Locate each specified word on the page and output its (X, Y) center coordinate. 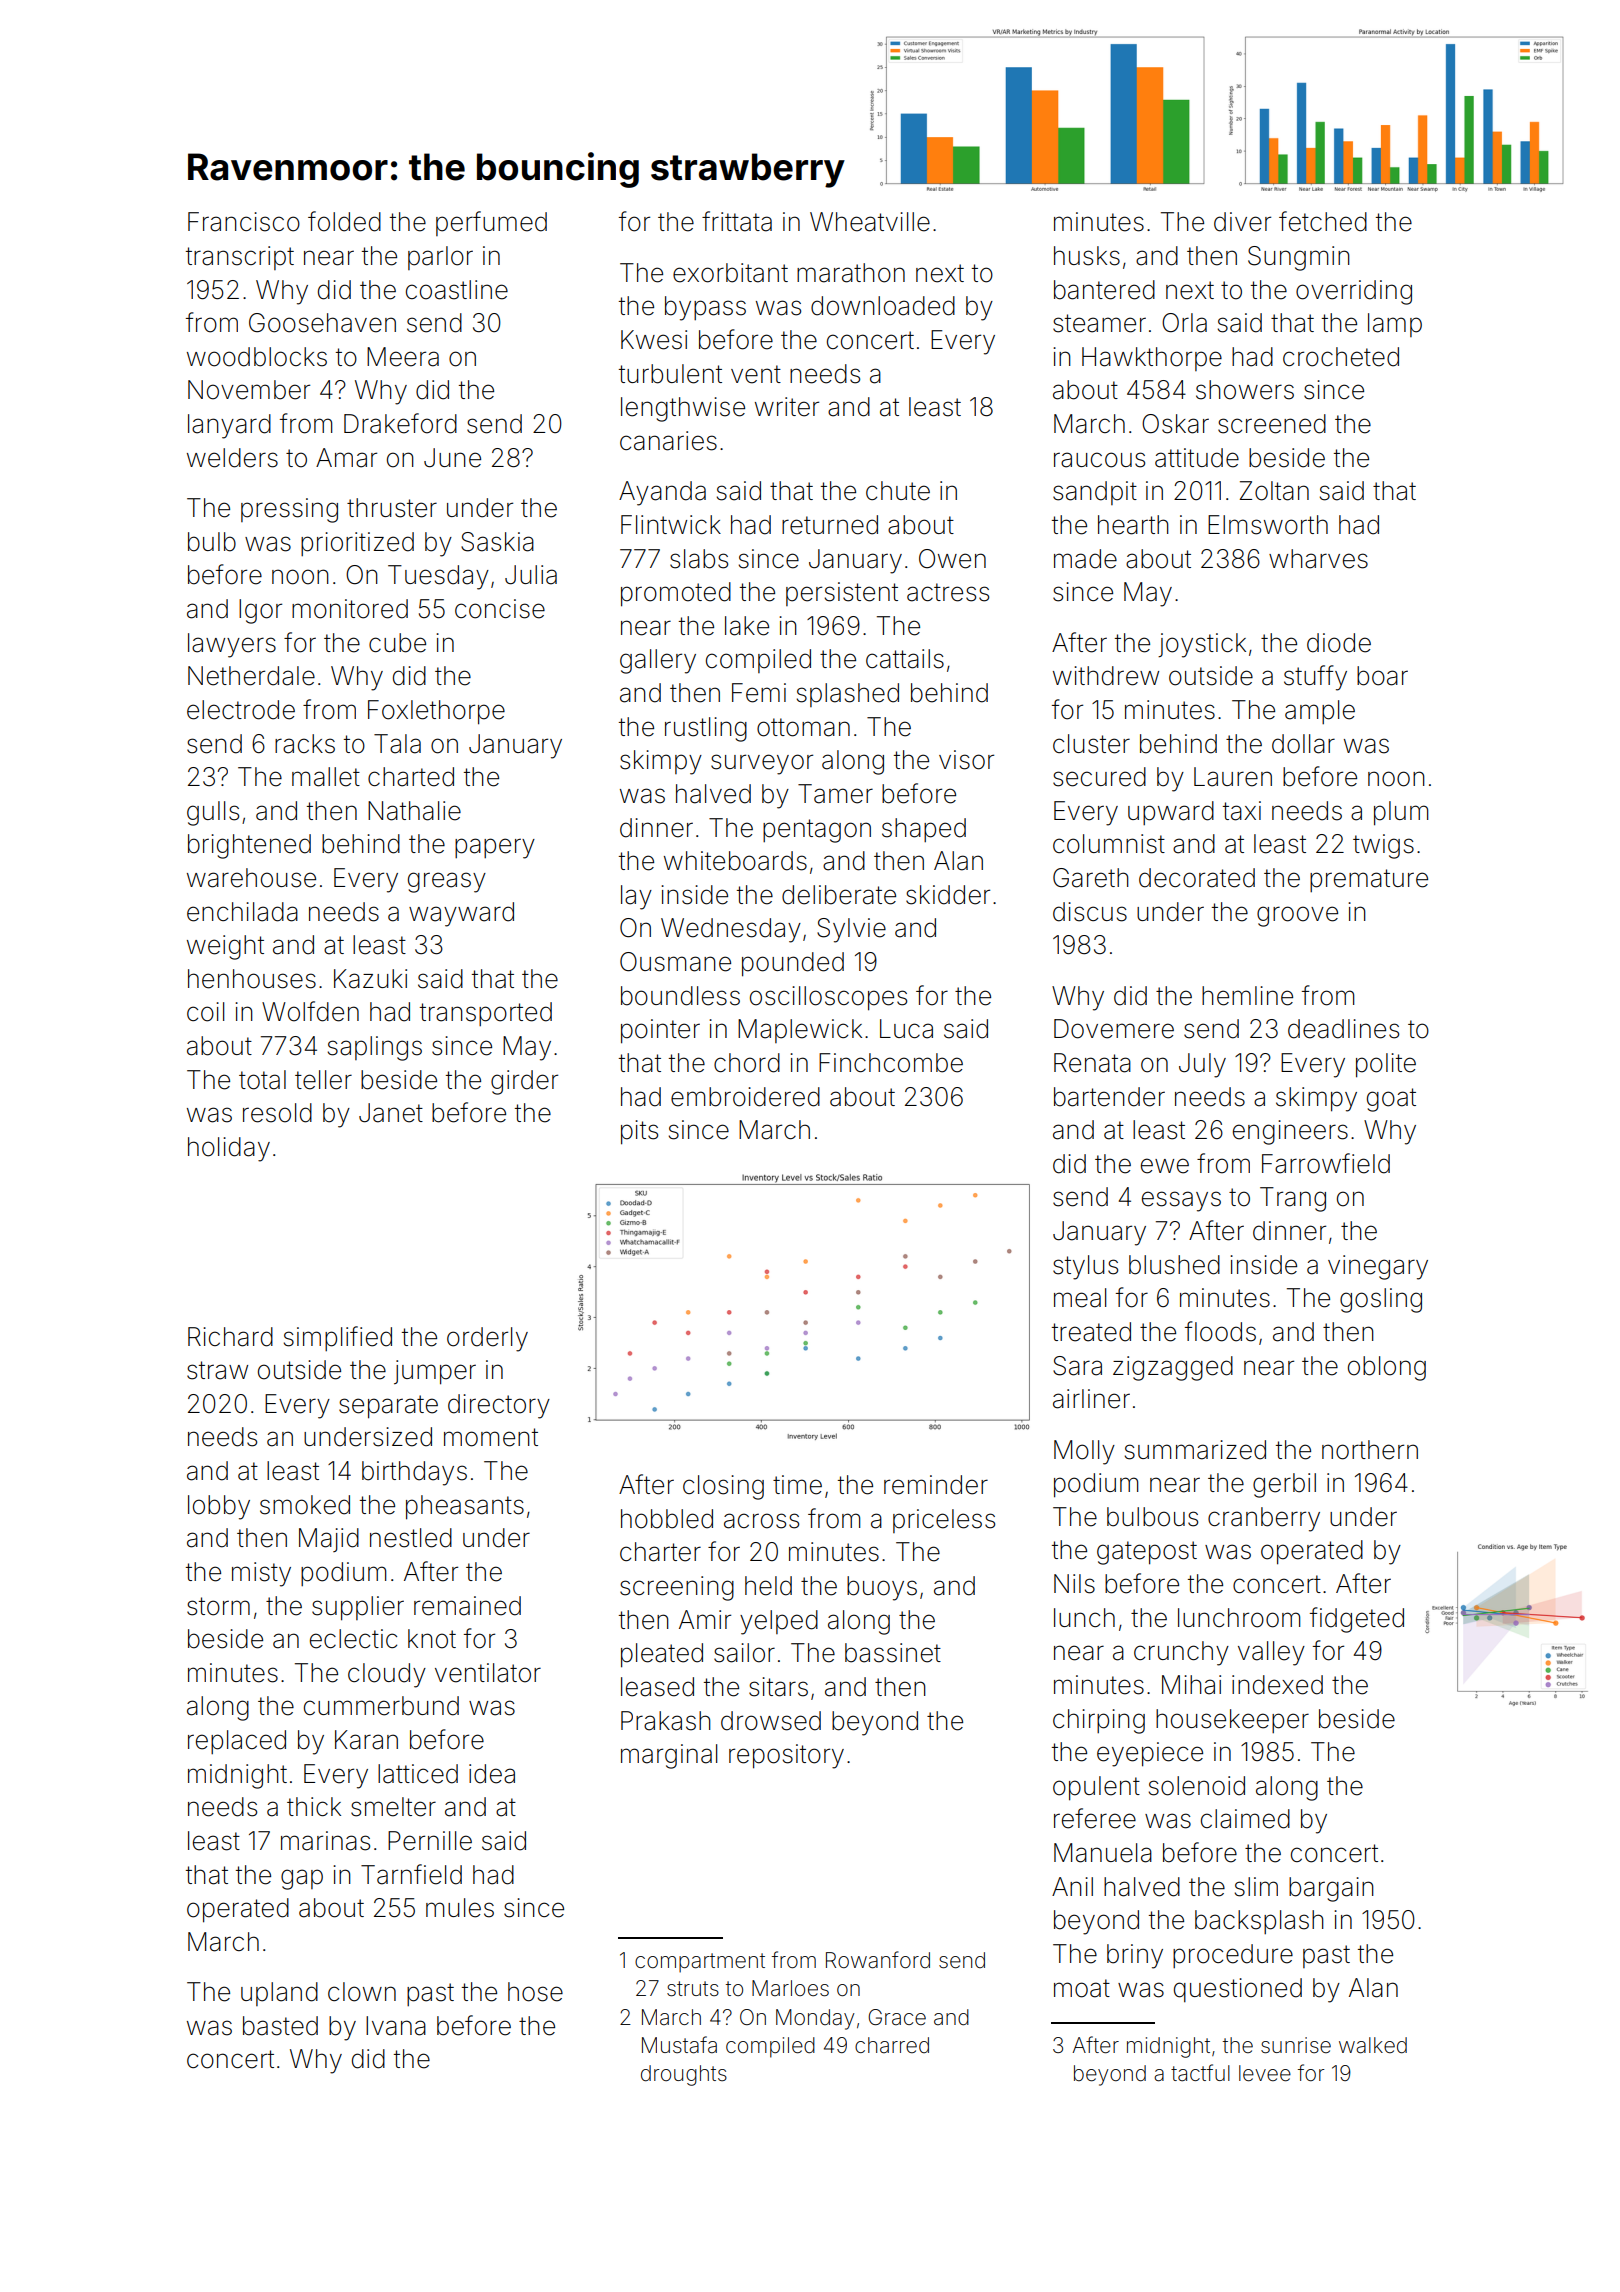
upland (279, 1994)
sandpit (1095, 493)
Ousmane (675, 962)
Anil (1072, 1886)
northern (1370, 1450)
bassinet (893, 1653)
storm (218, 1606)
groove (1297, 916)
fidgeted (1357, 1620)
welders (232, 458)
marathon (851, 273)
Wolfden (310, 1011)
